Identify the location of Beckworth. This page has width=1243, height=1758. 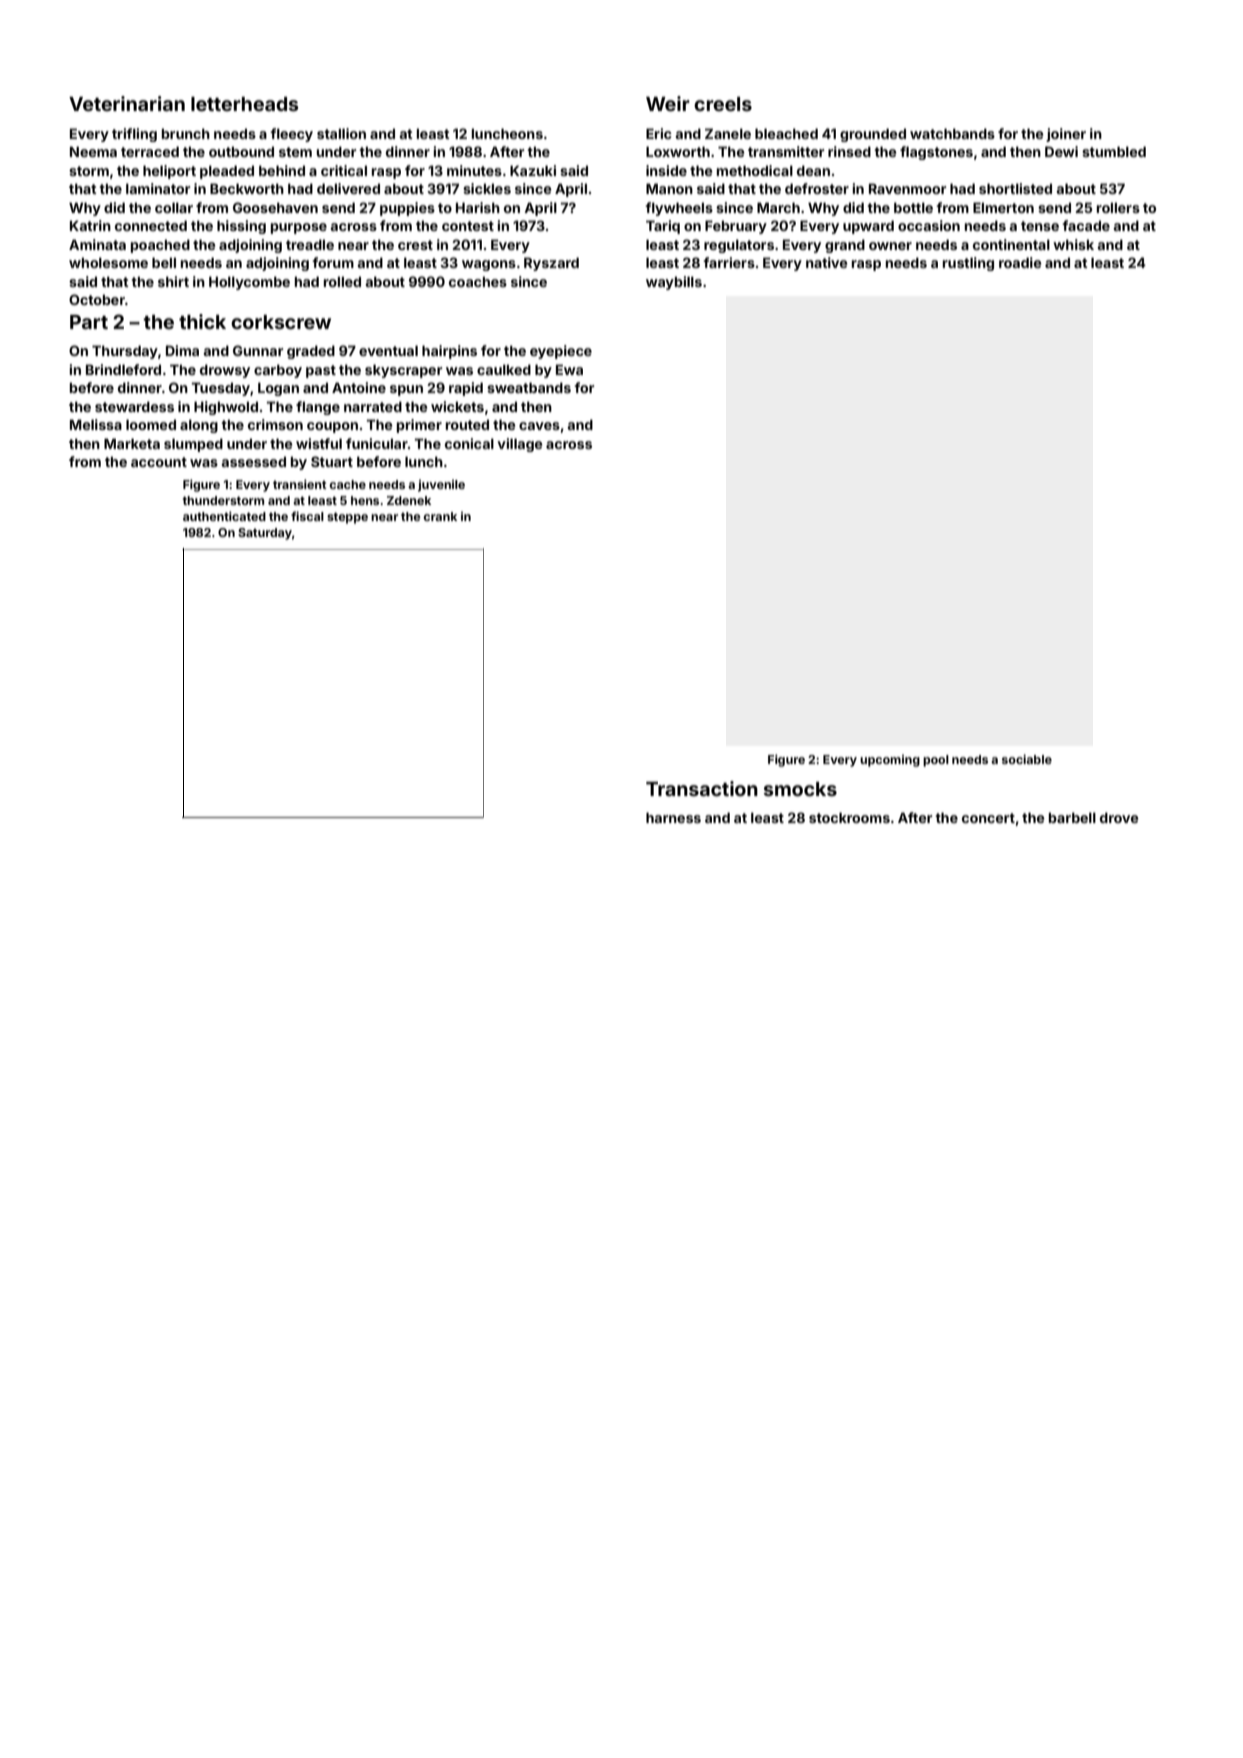
(247, 188).
